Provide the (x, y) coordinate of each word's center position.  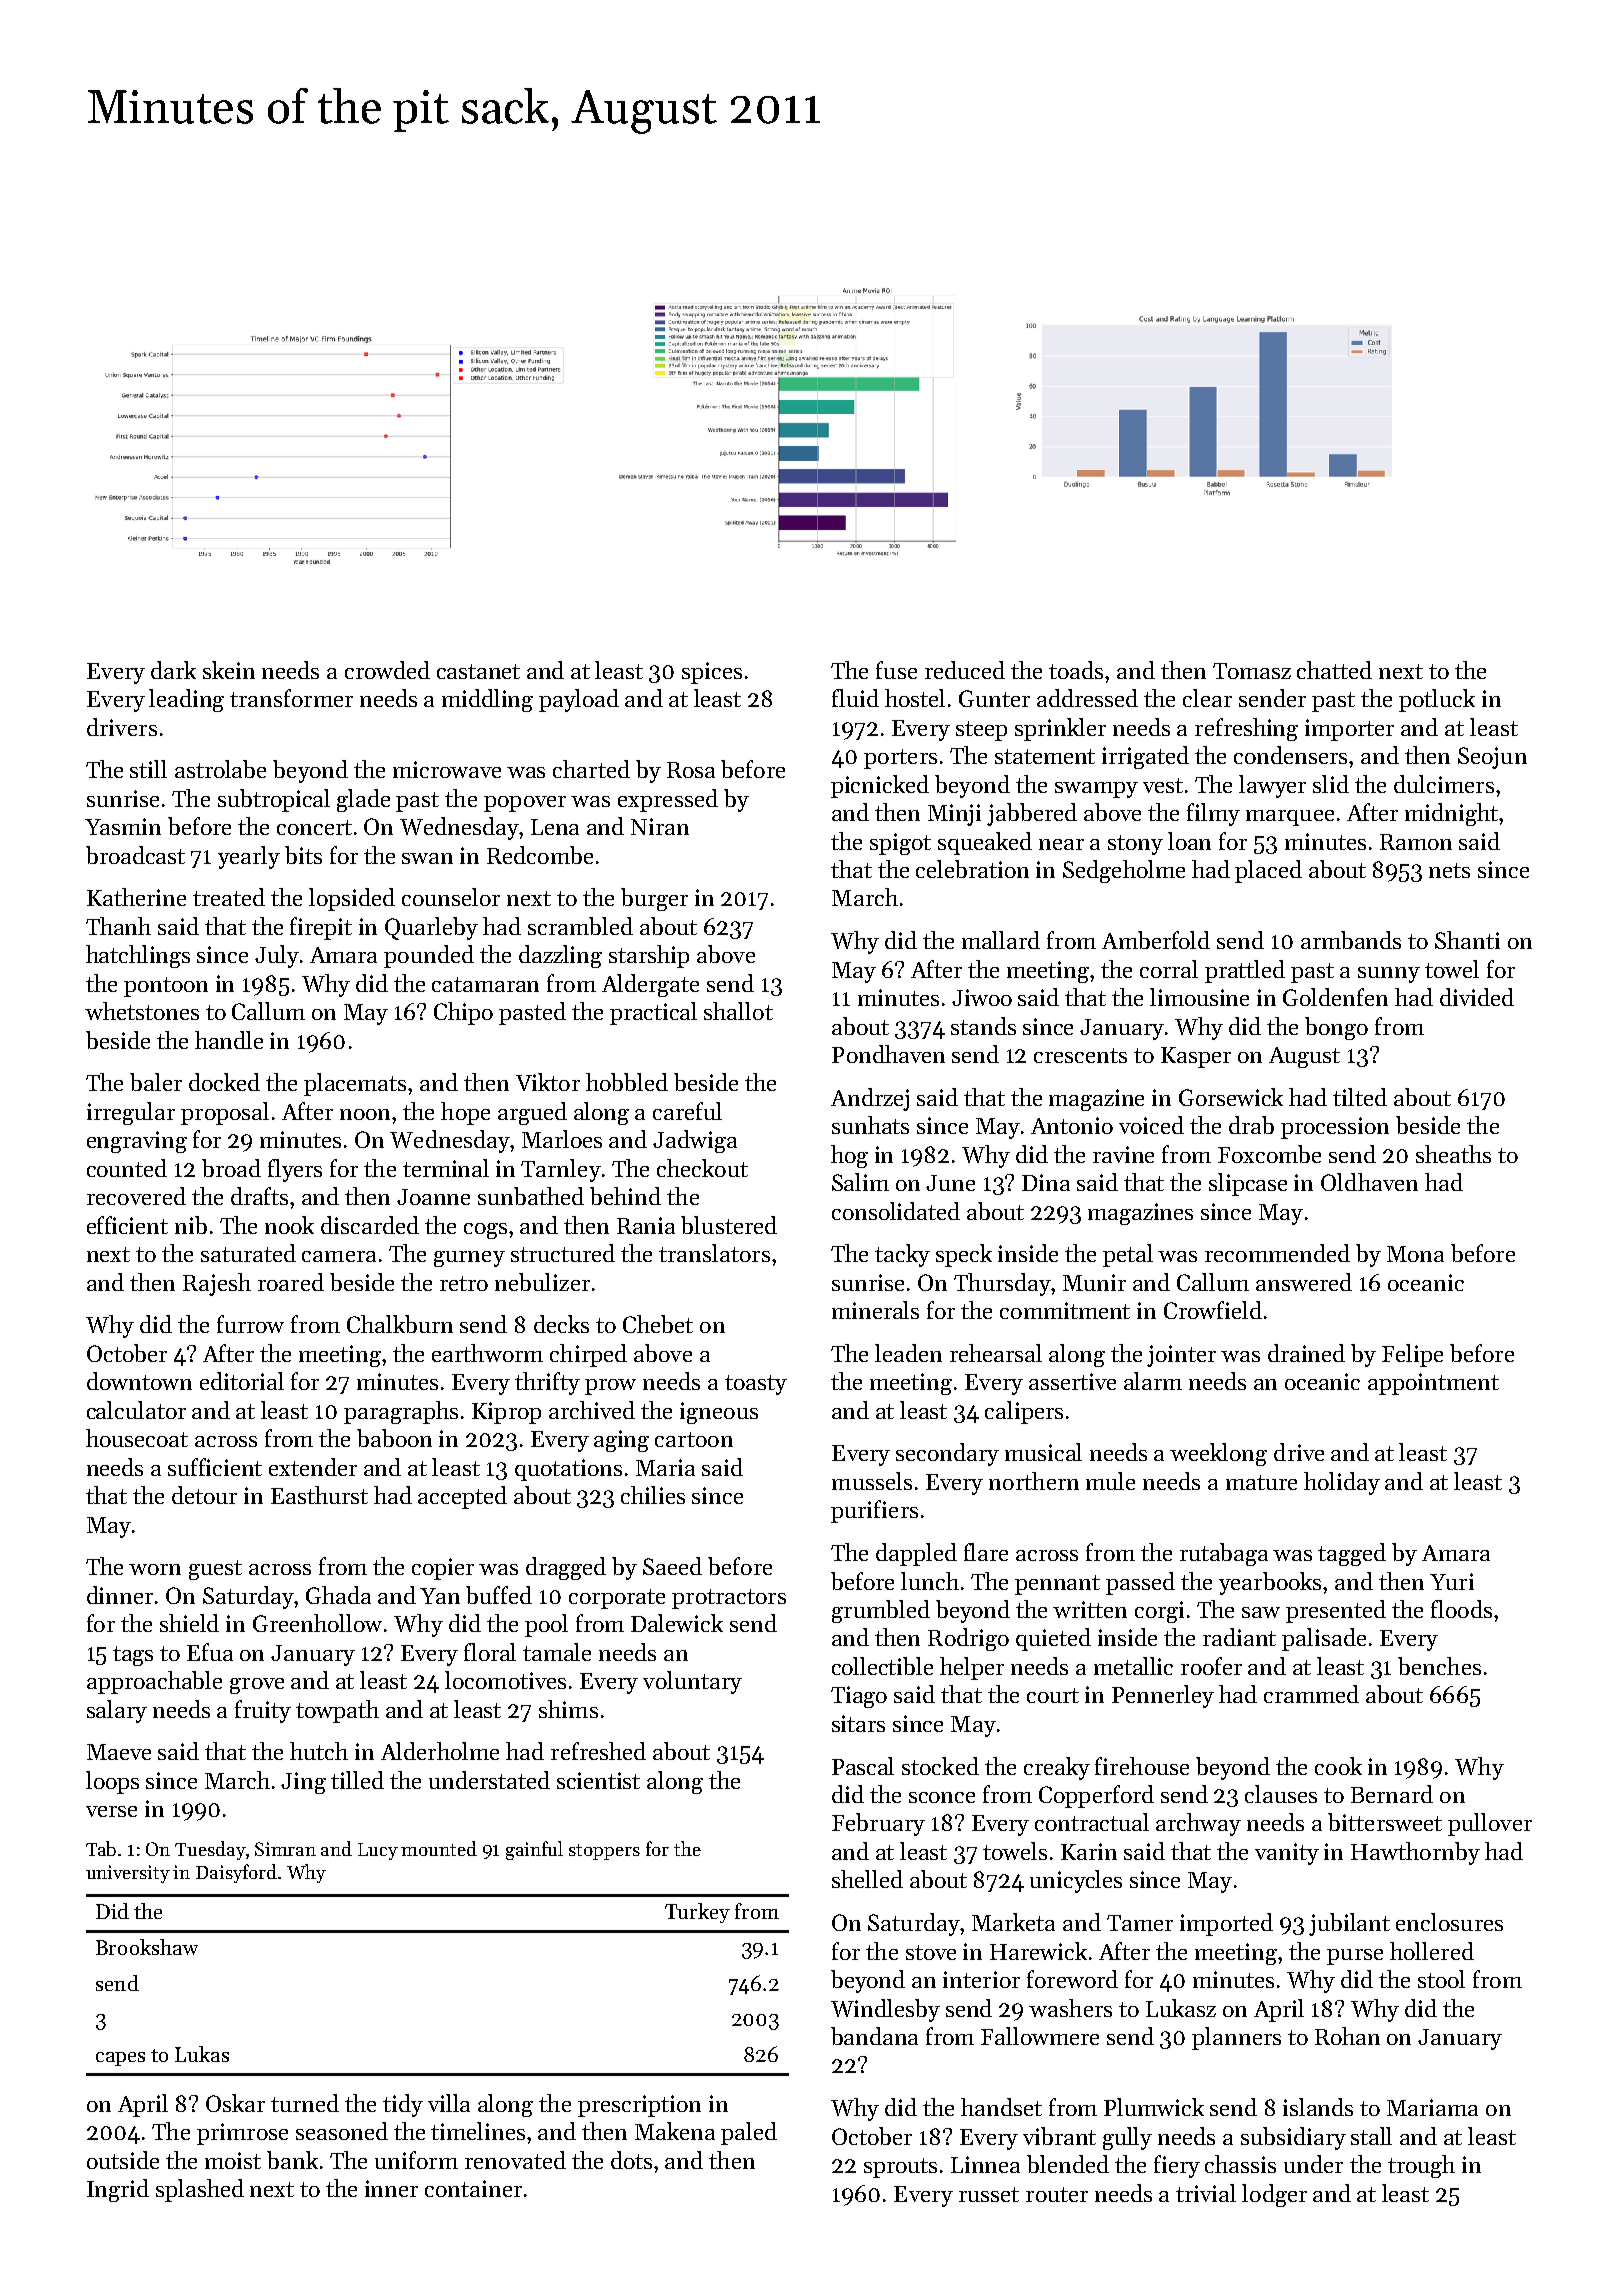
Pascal (863, 1766)
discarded (370, 1225)
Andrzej (870, 1099)
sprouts (900, 2168)
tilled (357, 1780)
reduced (965, 670)
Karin (1089, 1851)
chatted (1334, 670)
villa (449, 2103)
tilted (1360, 1097)
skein (229, 670)
